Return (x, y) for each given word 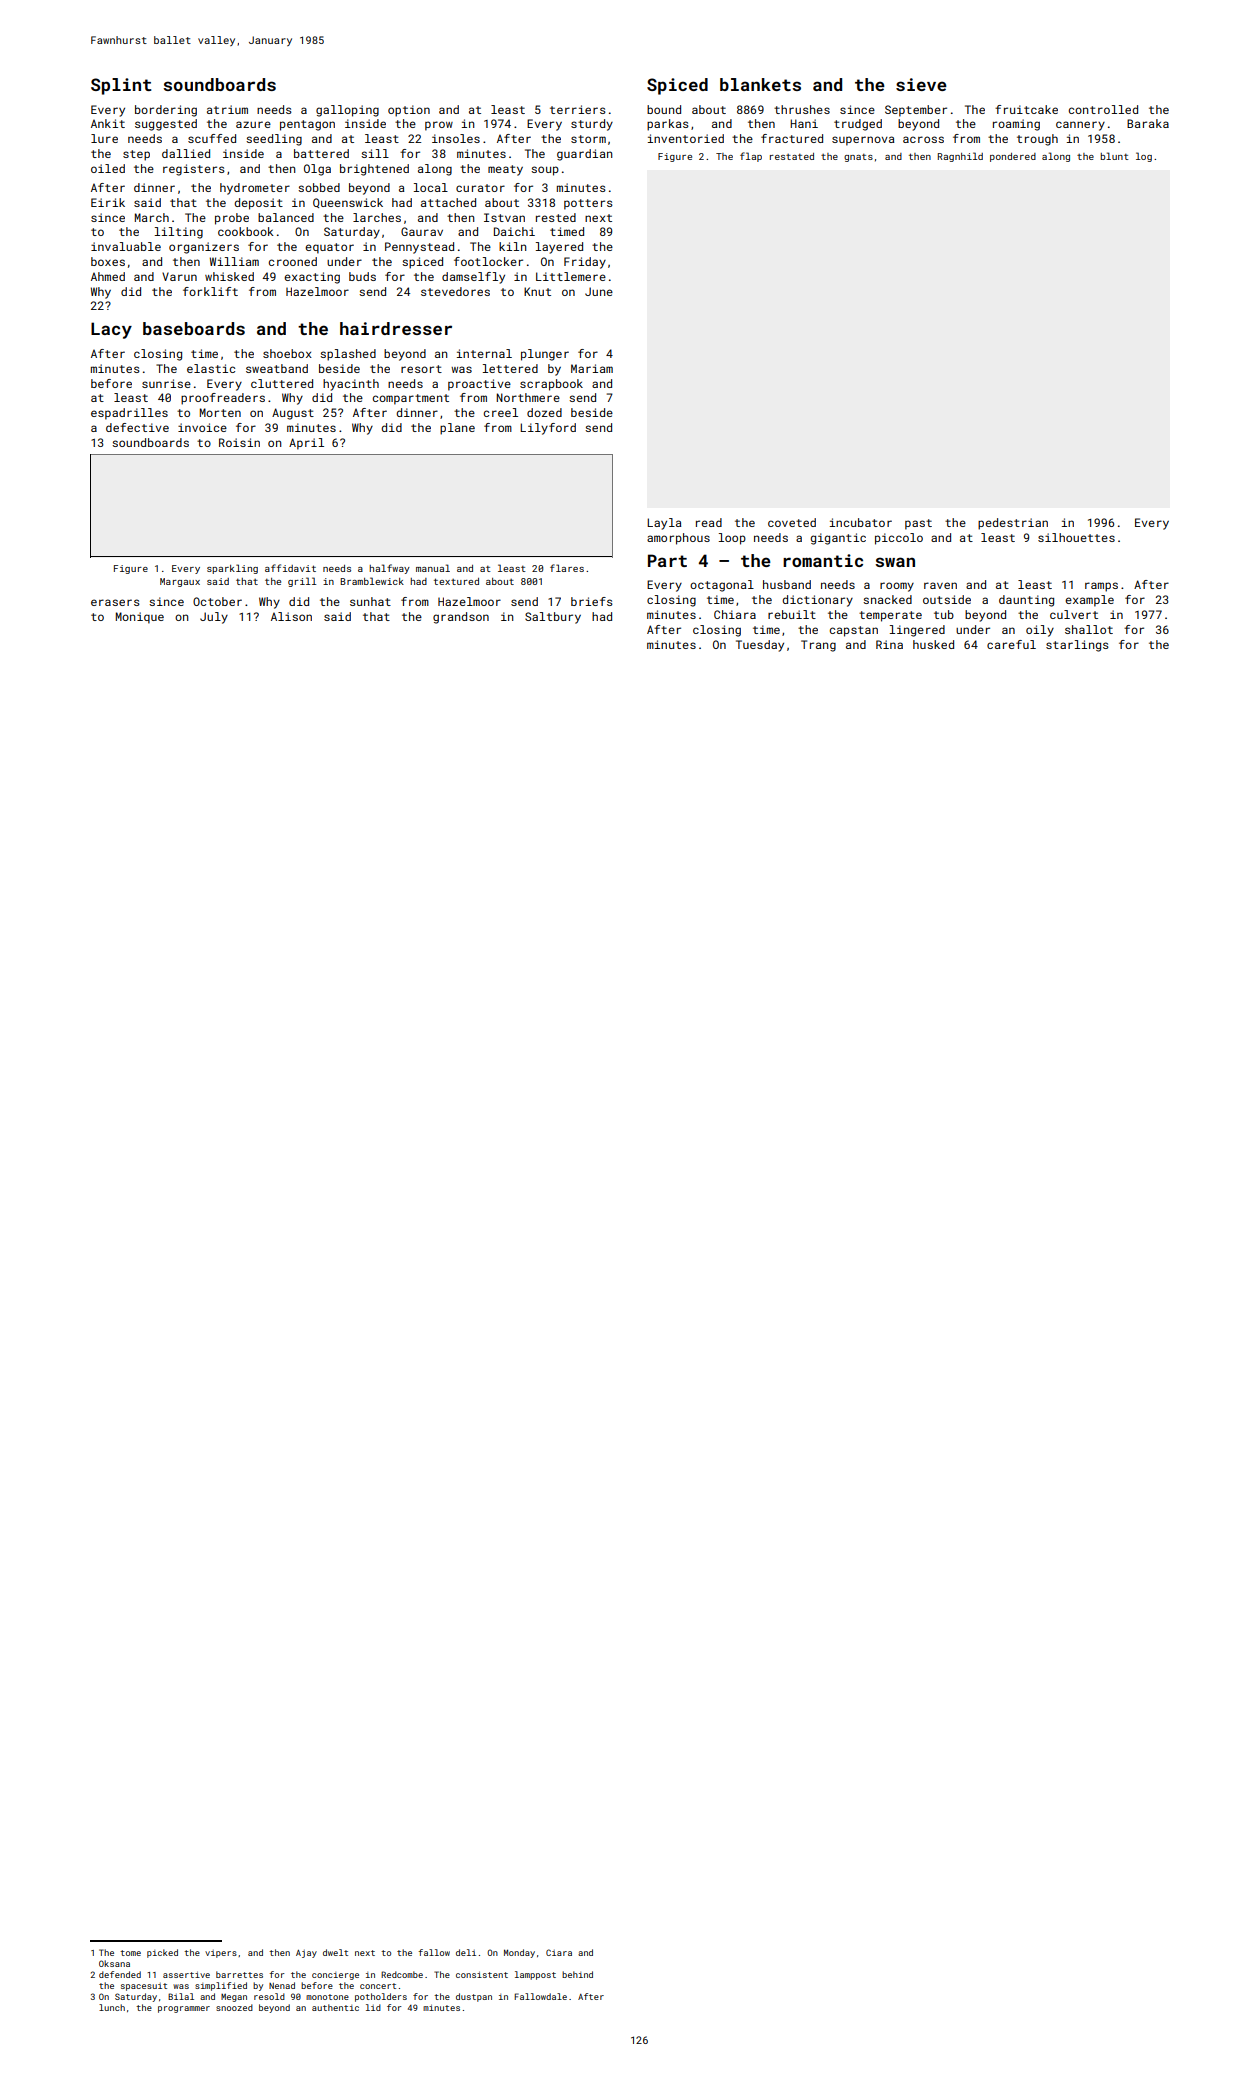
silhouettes (1076, 537)
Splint (121, 86)
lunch (112, 2007)
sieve (921, 84)
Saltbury (553, 618)
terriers (578, 109)
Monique (140, 618)
